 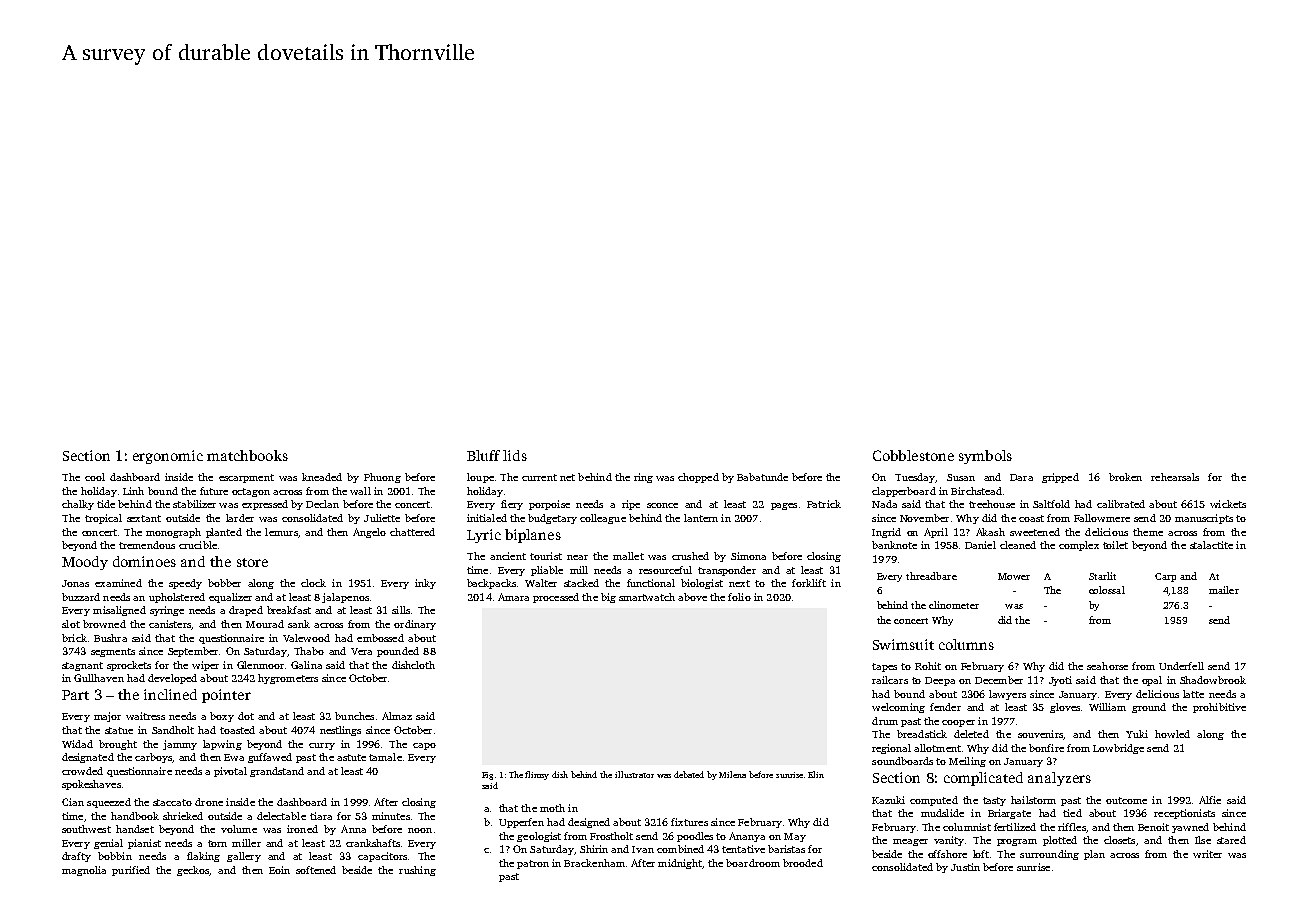 I want to click on folio, so click(x=739, y=597).
